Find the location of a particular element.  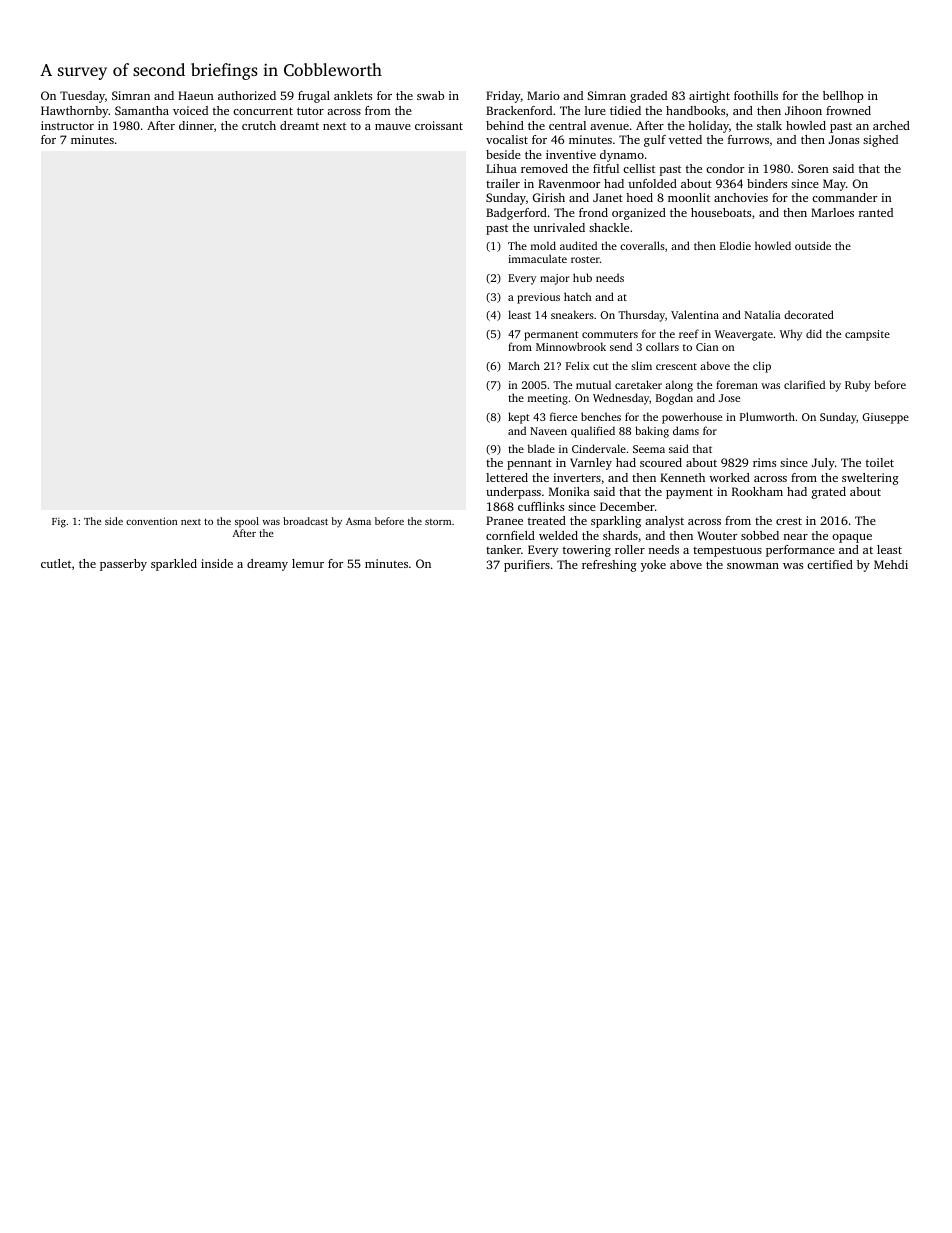

immaculate is located at coordinates (537, 258).
